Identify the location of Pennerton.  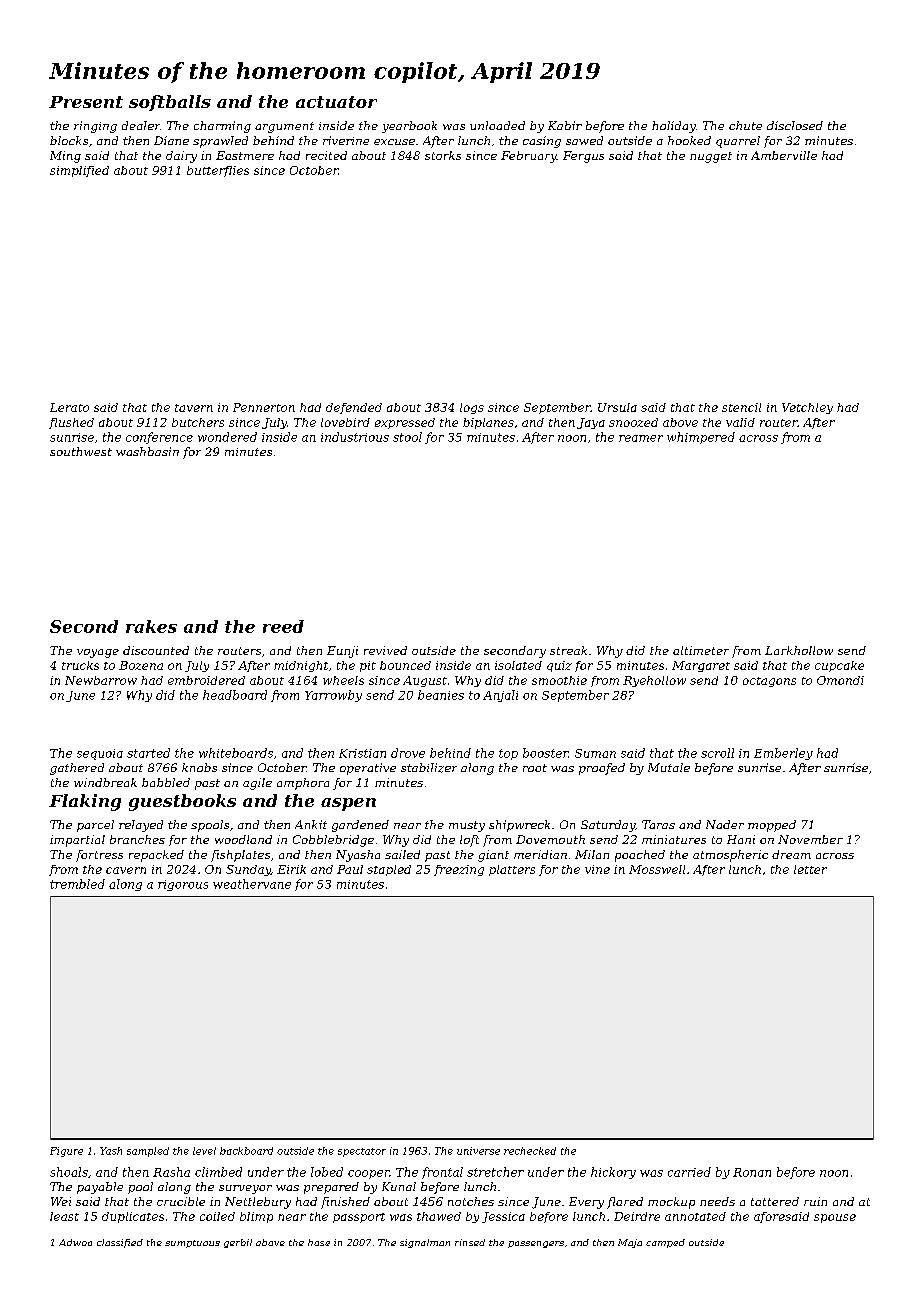
(264, 407).
